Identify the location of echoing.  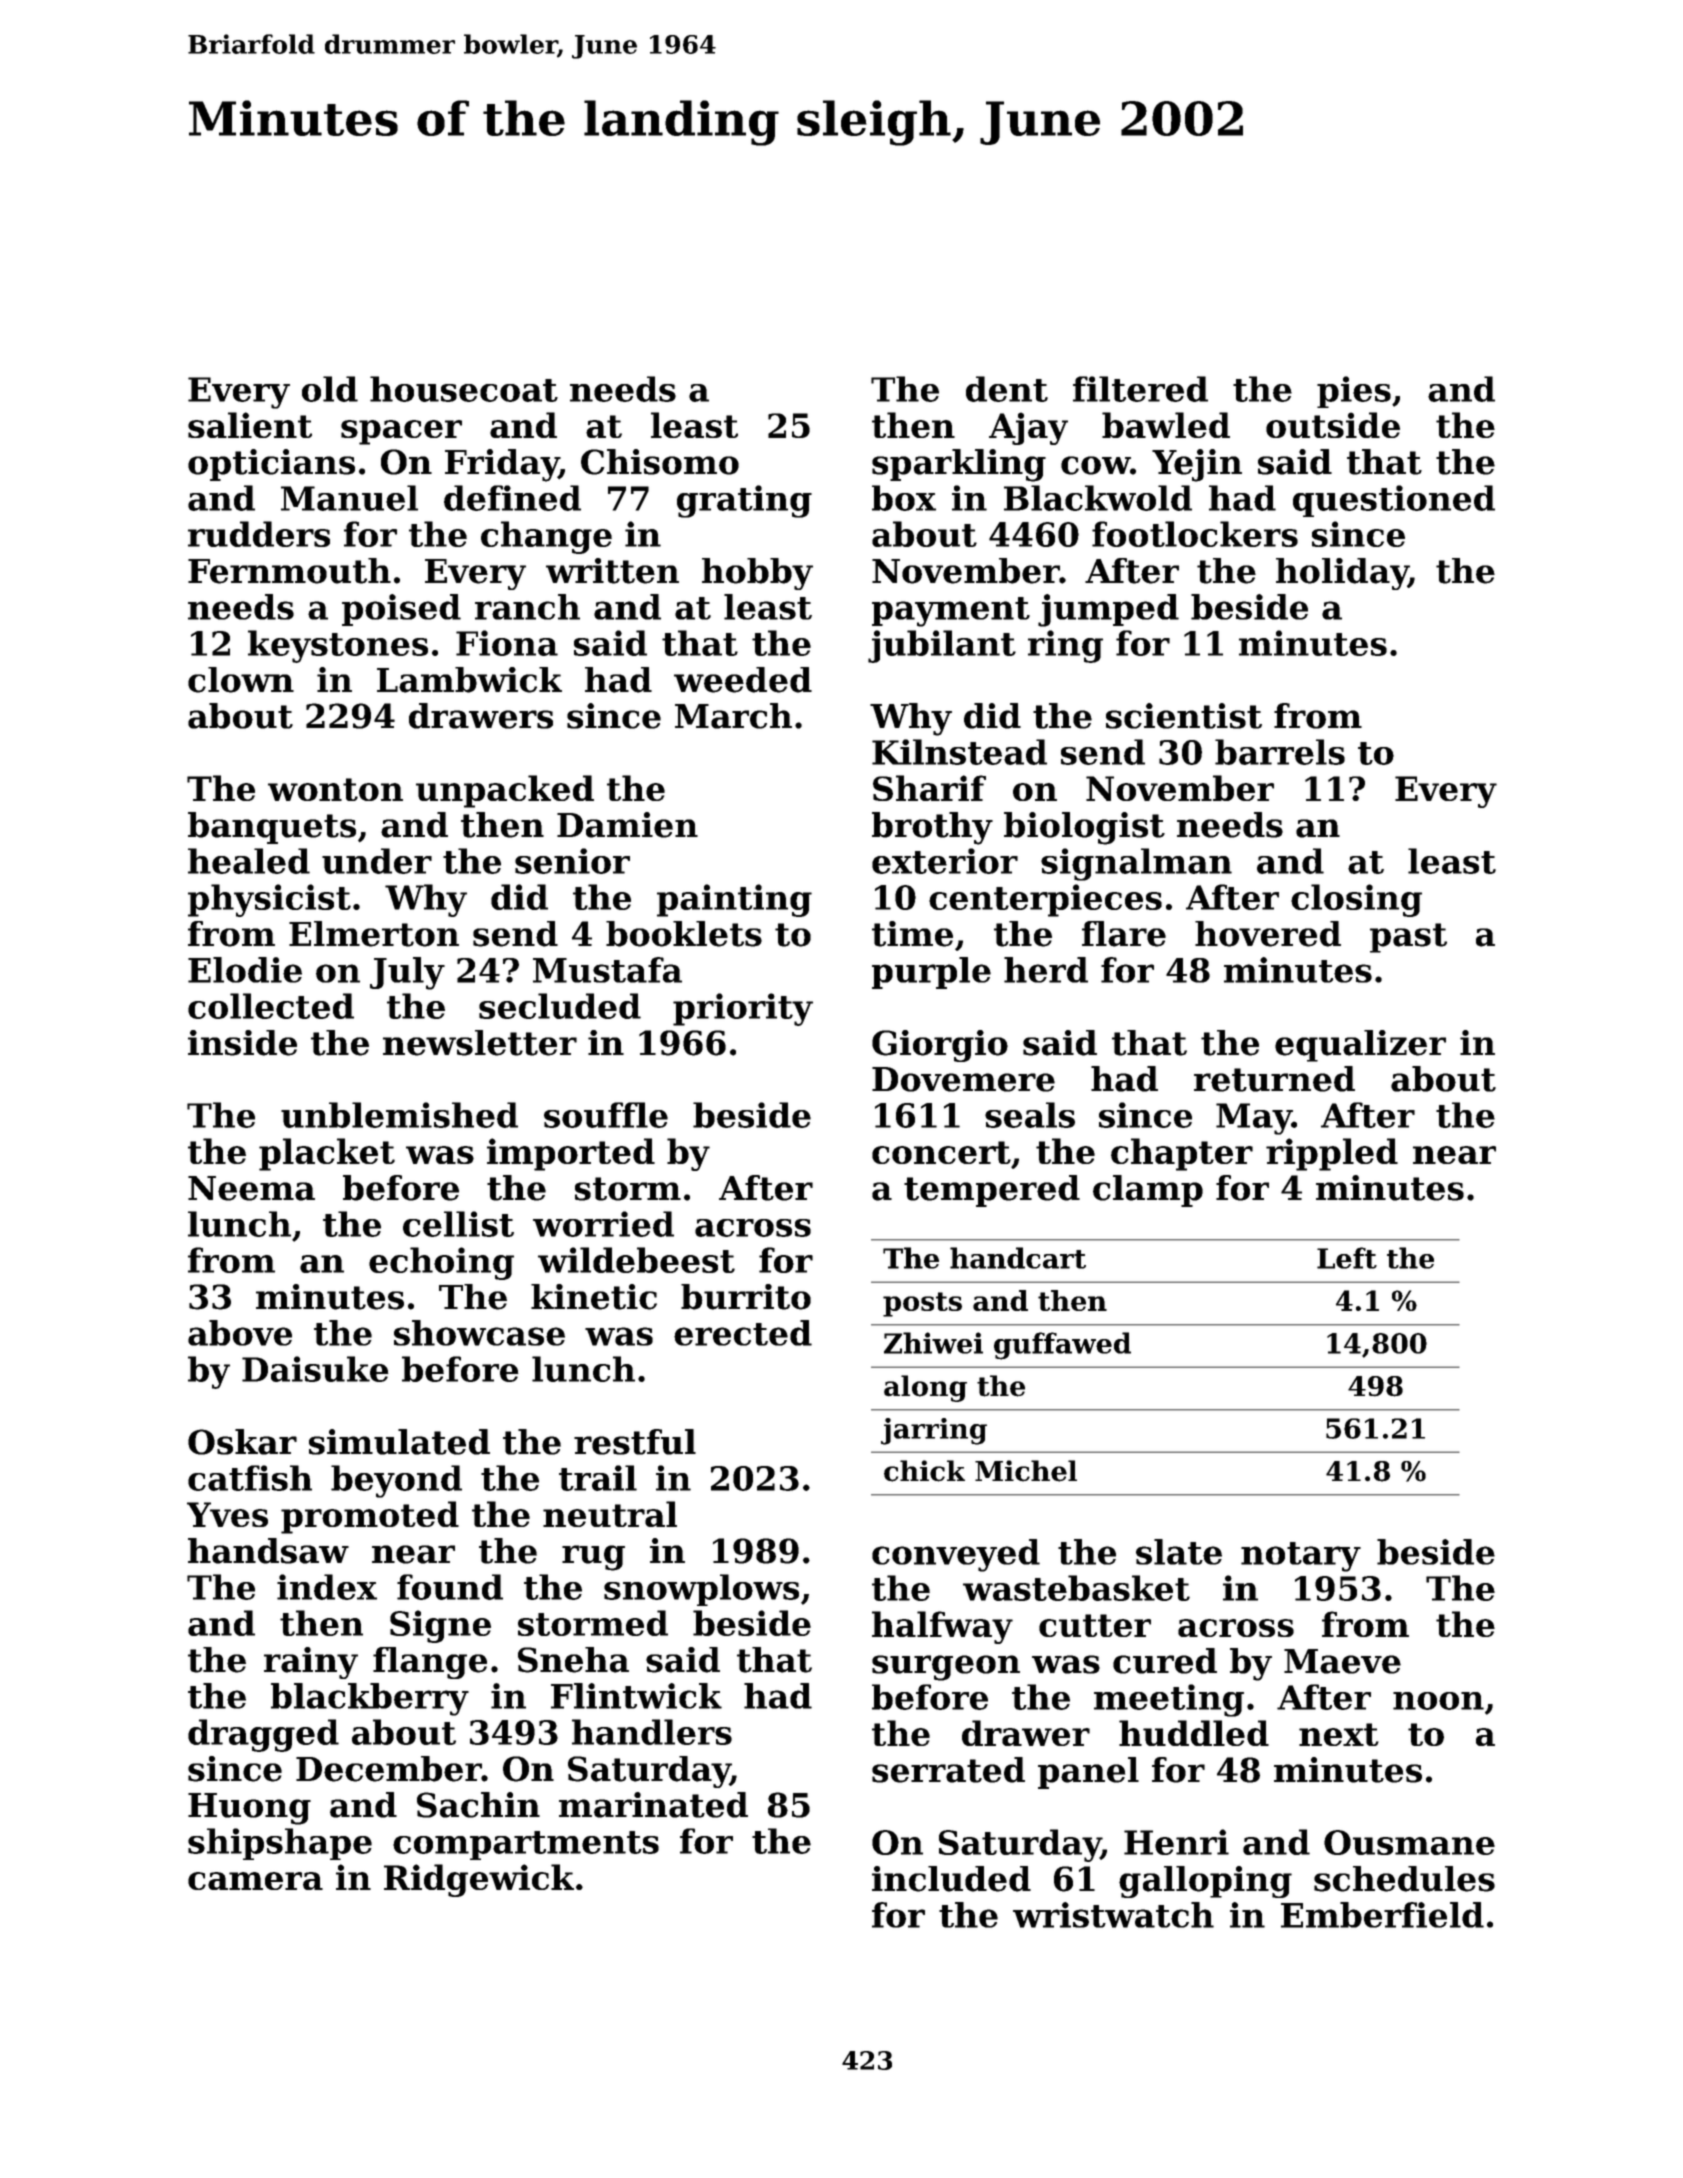
(441, 1263).
